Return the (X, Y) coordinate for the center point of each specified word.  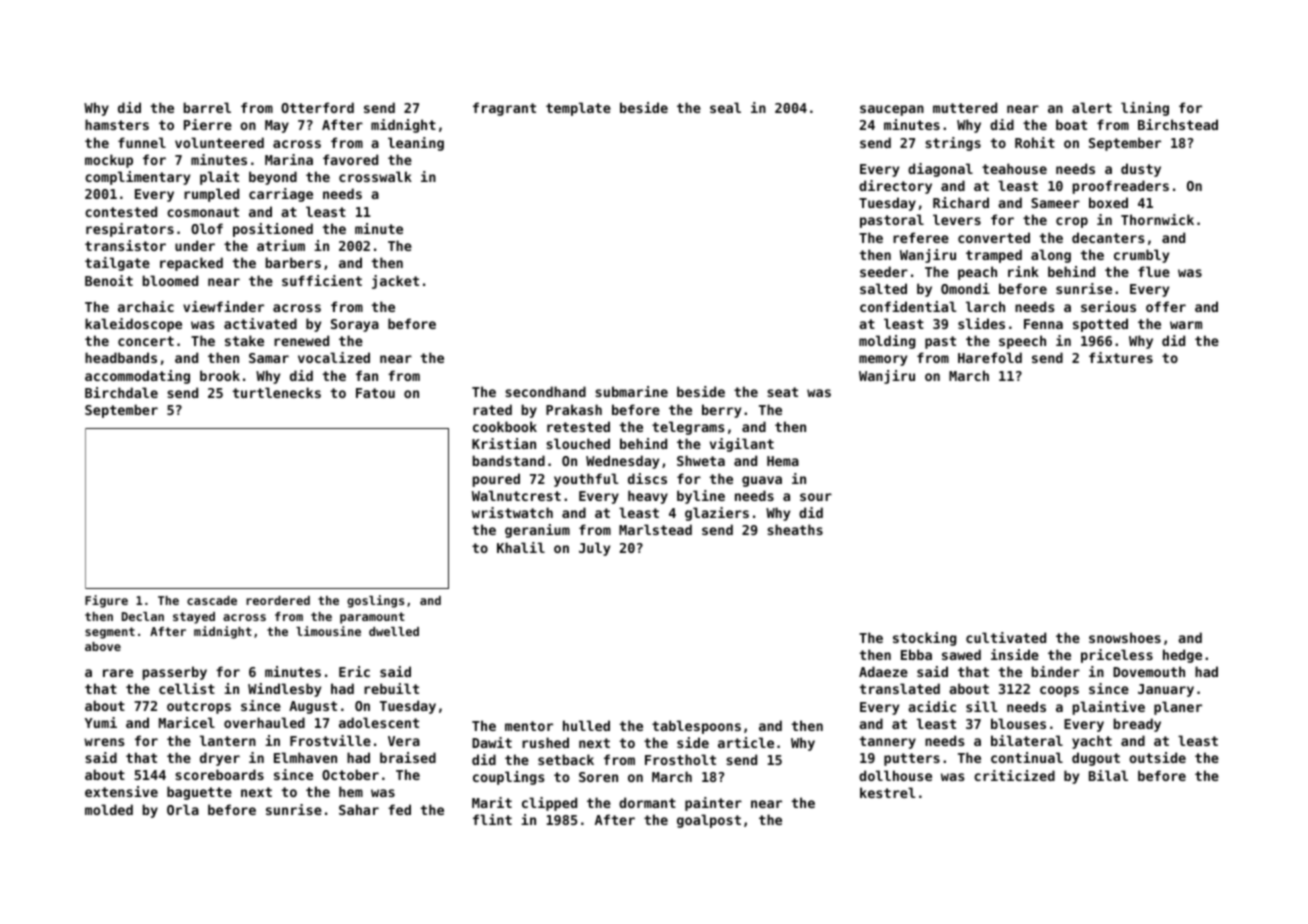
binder (1055, 671)
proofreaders (1120, 187)
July (594, 549)
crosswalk (375, 176)
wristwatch (512, 512)
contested (121, 211)
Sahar (359, 809)
